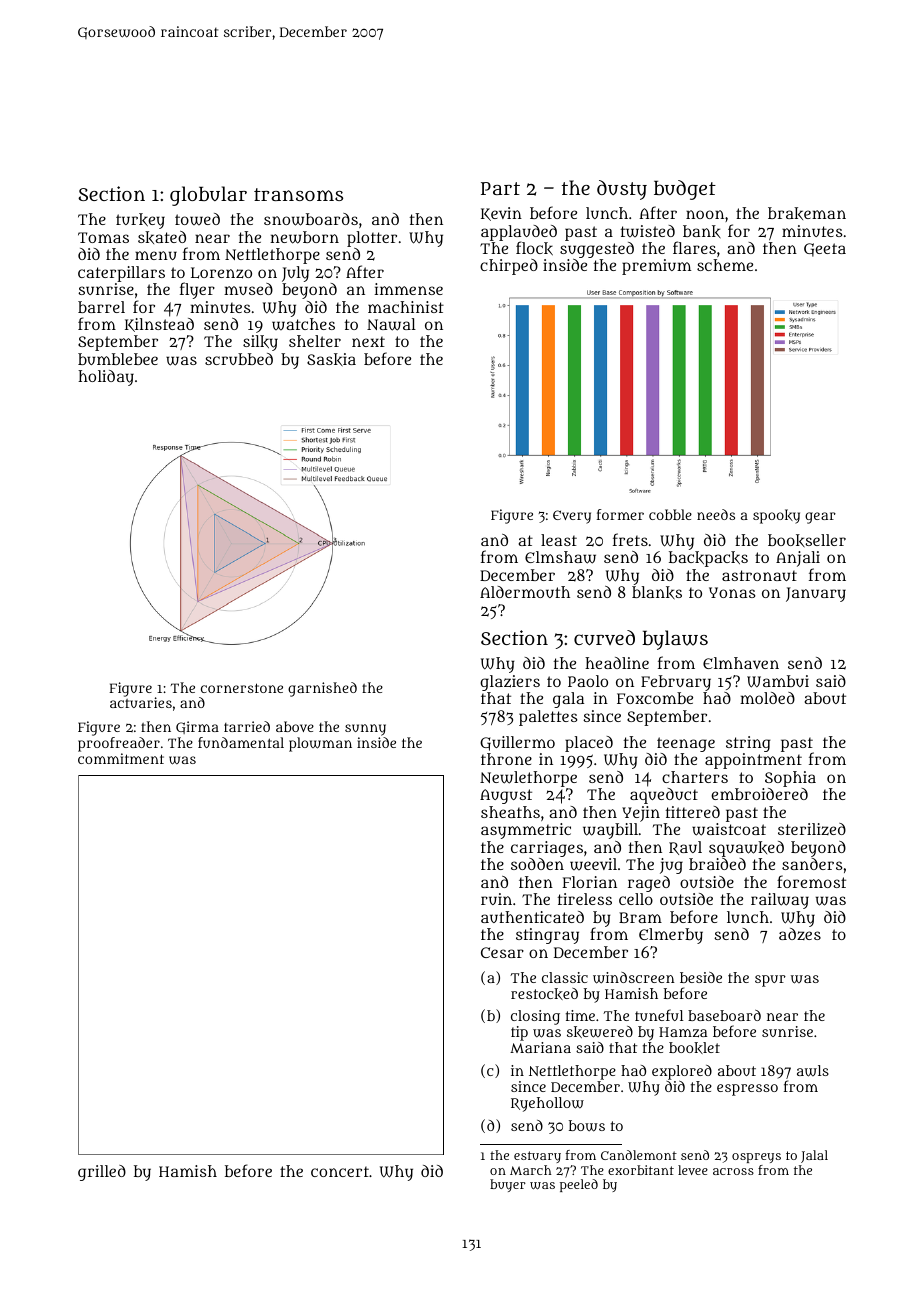 Image resolution: width=924 pixels, height=1308 pixels. I want to click on Part, so click(500, 188).
